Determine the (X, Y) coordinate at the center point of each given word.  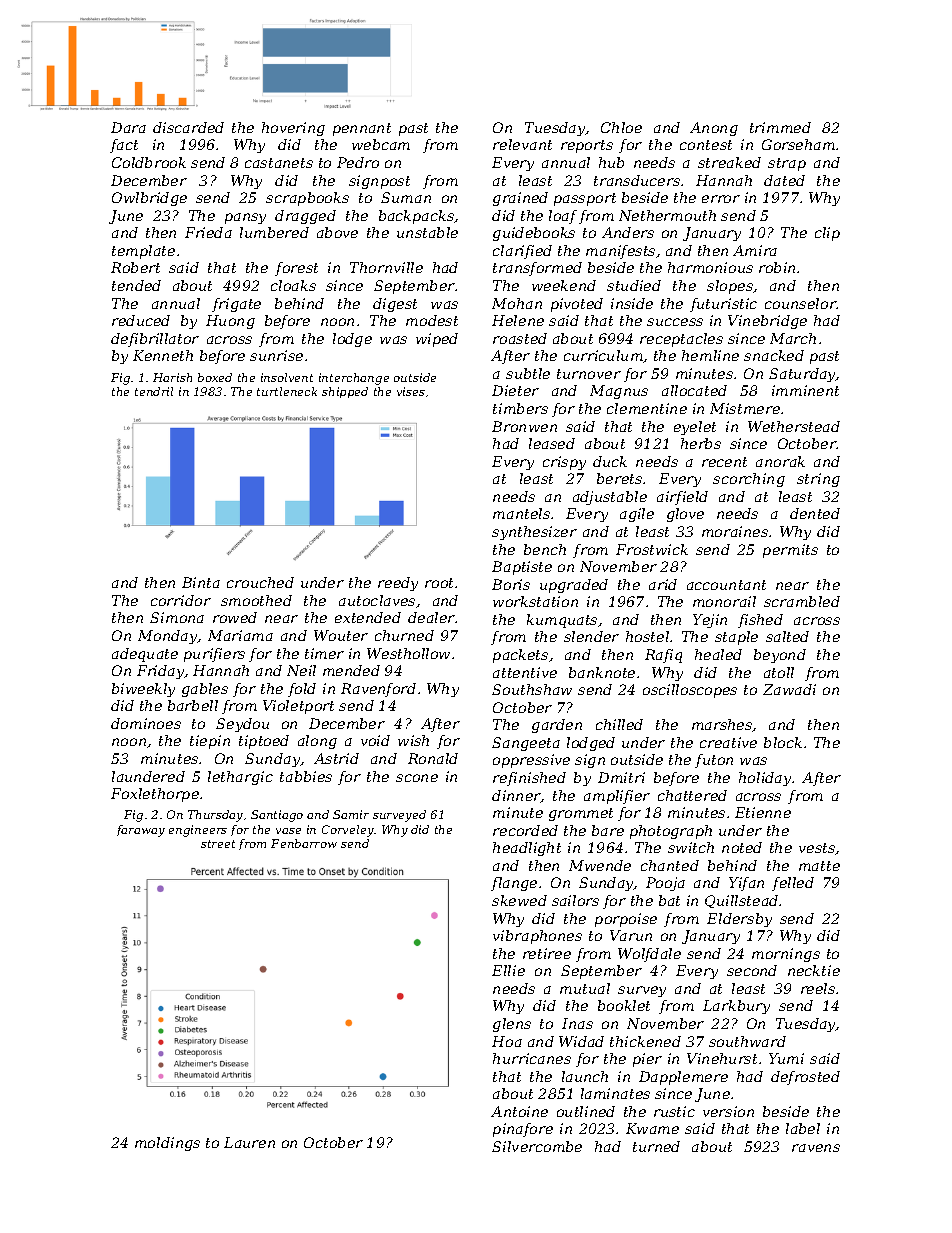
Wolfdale (649, 955)
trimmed (780, 127)
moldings (167, 1144)
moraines (735, 531)
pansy (245, 218)
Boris (511, 584)
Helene (518, 320)
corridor (181, 600)
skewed (519, 900)
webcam (381, 144)
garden (557, 726)
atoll (779, 672)
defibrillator (155, 340)
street (218, 844)
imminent (805, 390)
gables (205, 690)
